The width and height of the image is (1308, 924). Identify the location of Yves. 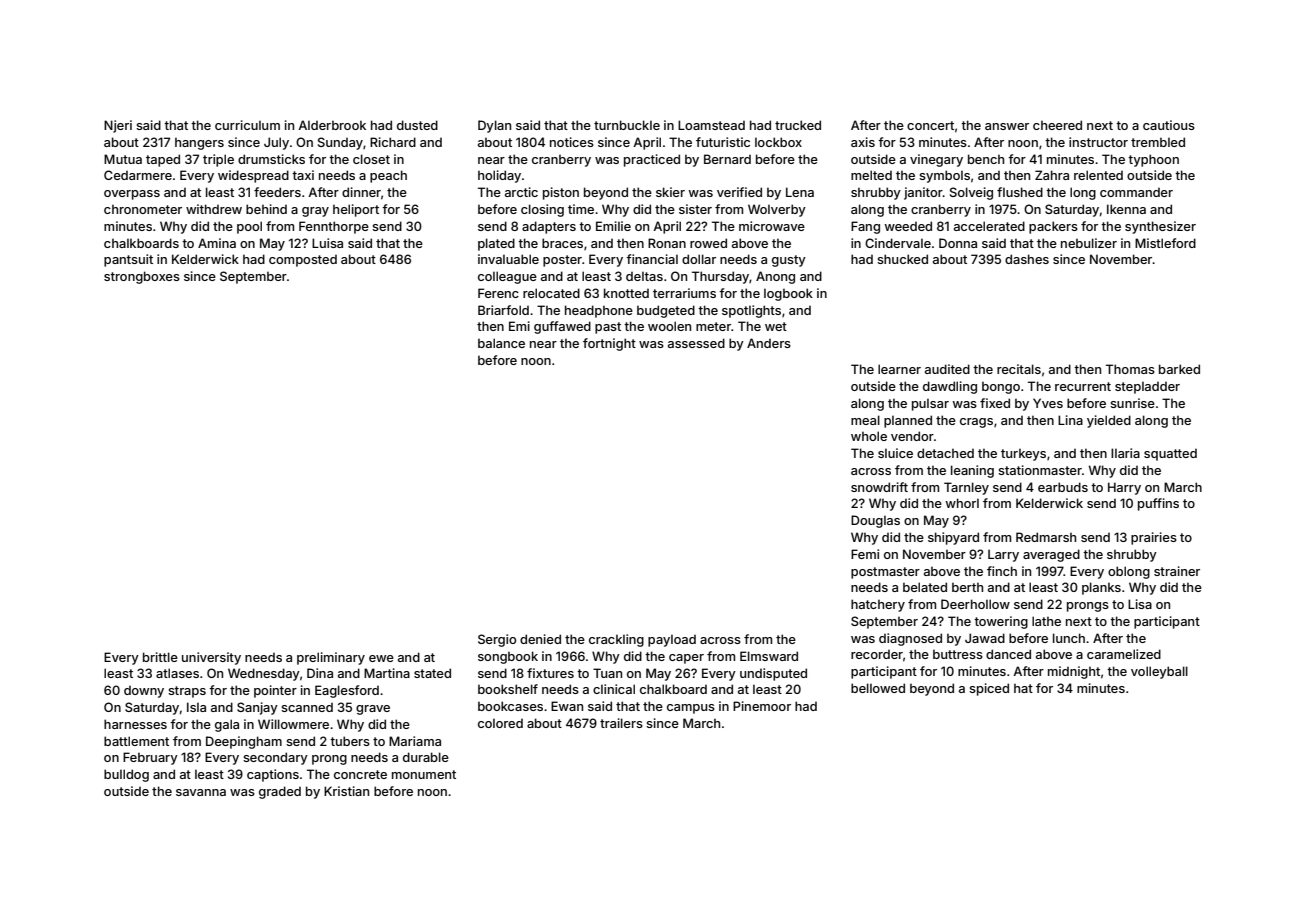
(1048, 403).
